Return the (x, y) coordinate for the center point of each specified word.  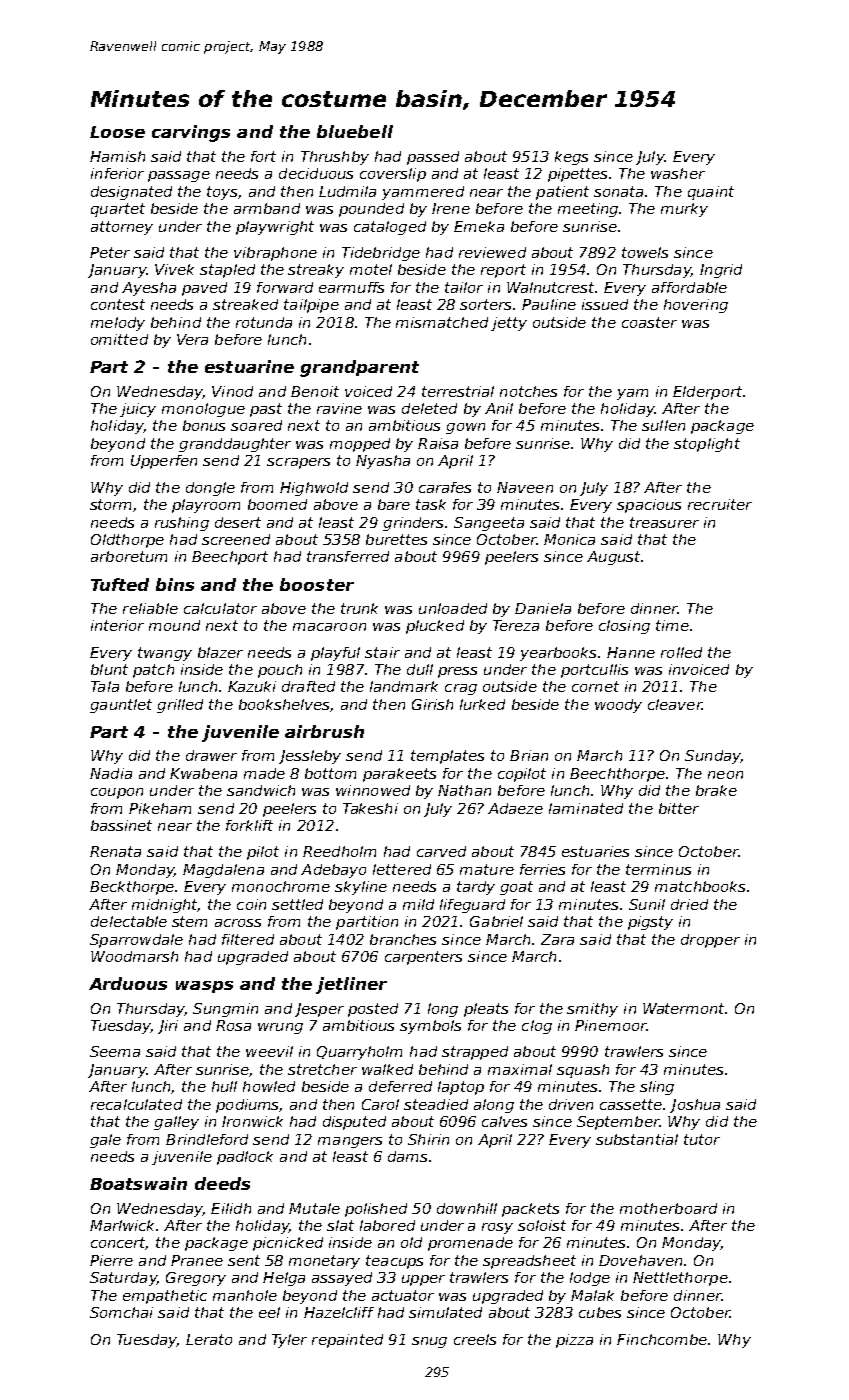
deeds (222, 1183)
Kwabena (203, 773)
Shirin (428, 1139)
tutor (702, 1139)
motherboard (668, 1208)
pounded (371, 210)
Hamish (117, 156)
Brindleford (207, 1139)
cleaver (675, 704)
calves (504, 1121)
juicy (138, 410)
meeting (588, 210)
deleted (429, 408)
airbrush (324, 731)
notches (528, 391)
